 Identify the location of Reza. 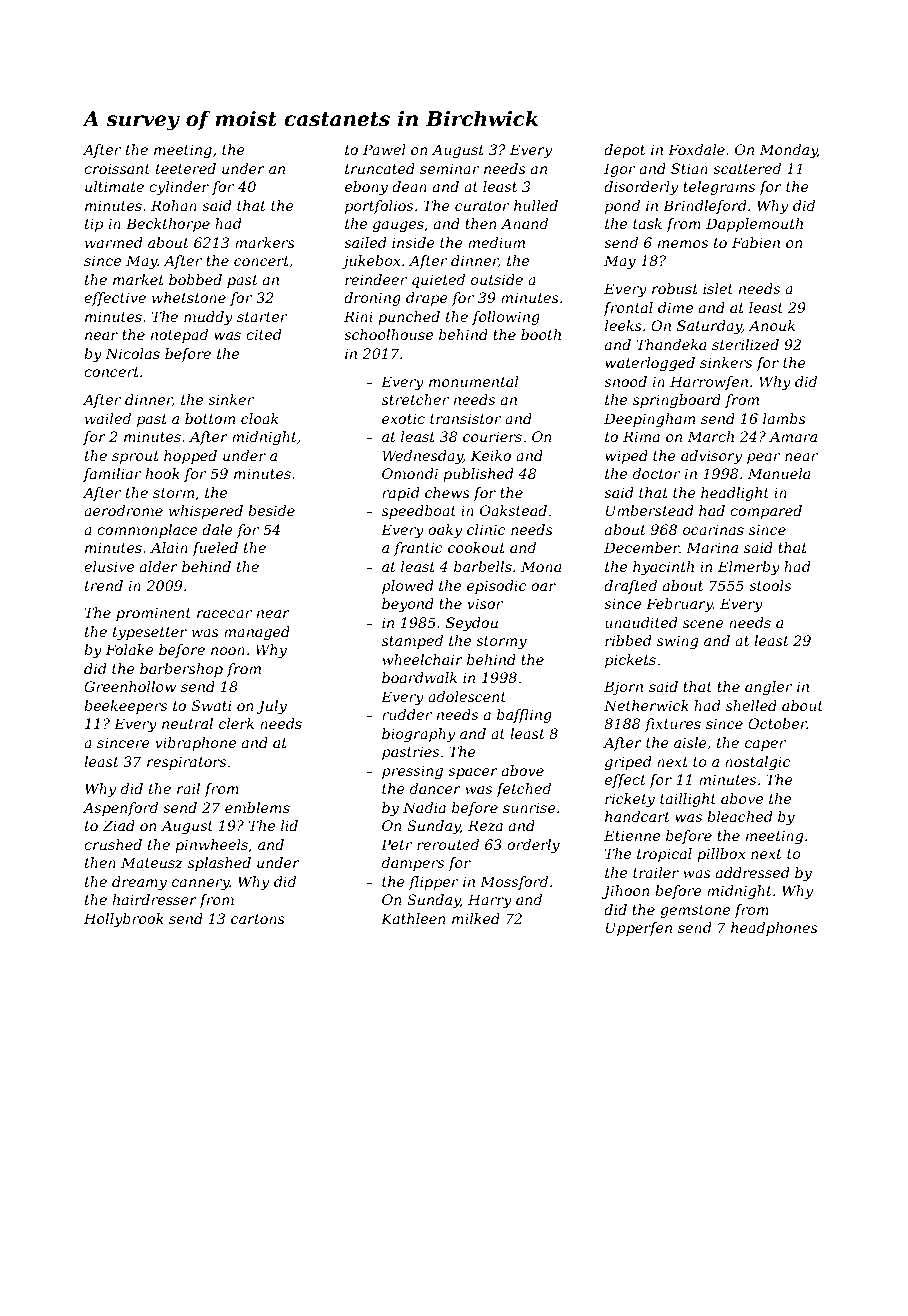
(485, 826).
